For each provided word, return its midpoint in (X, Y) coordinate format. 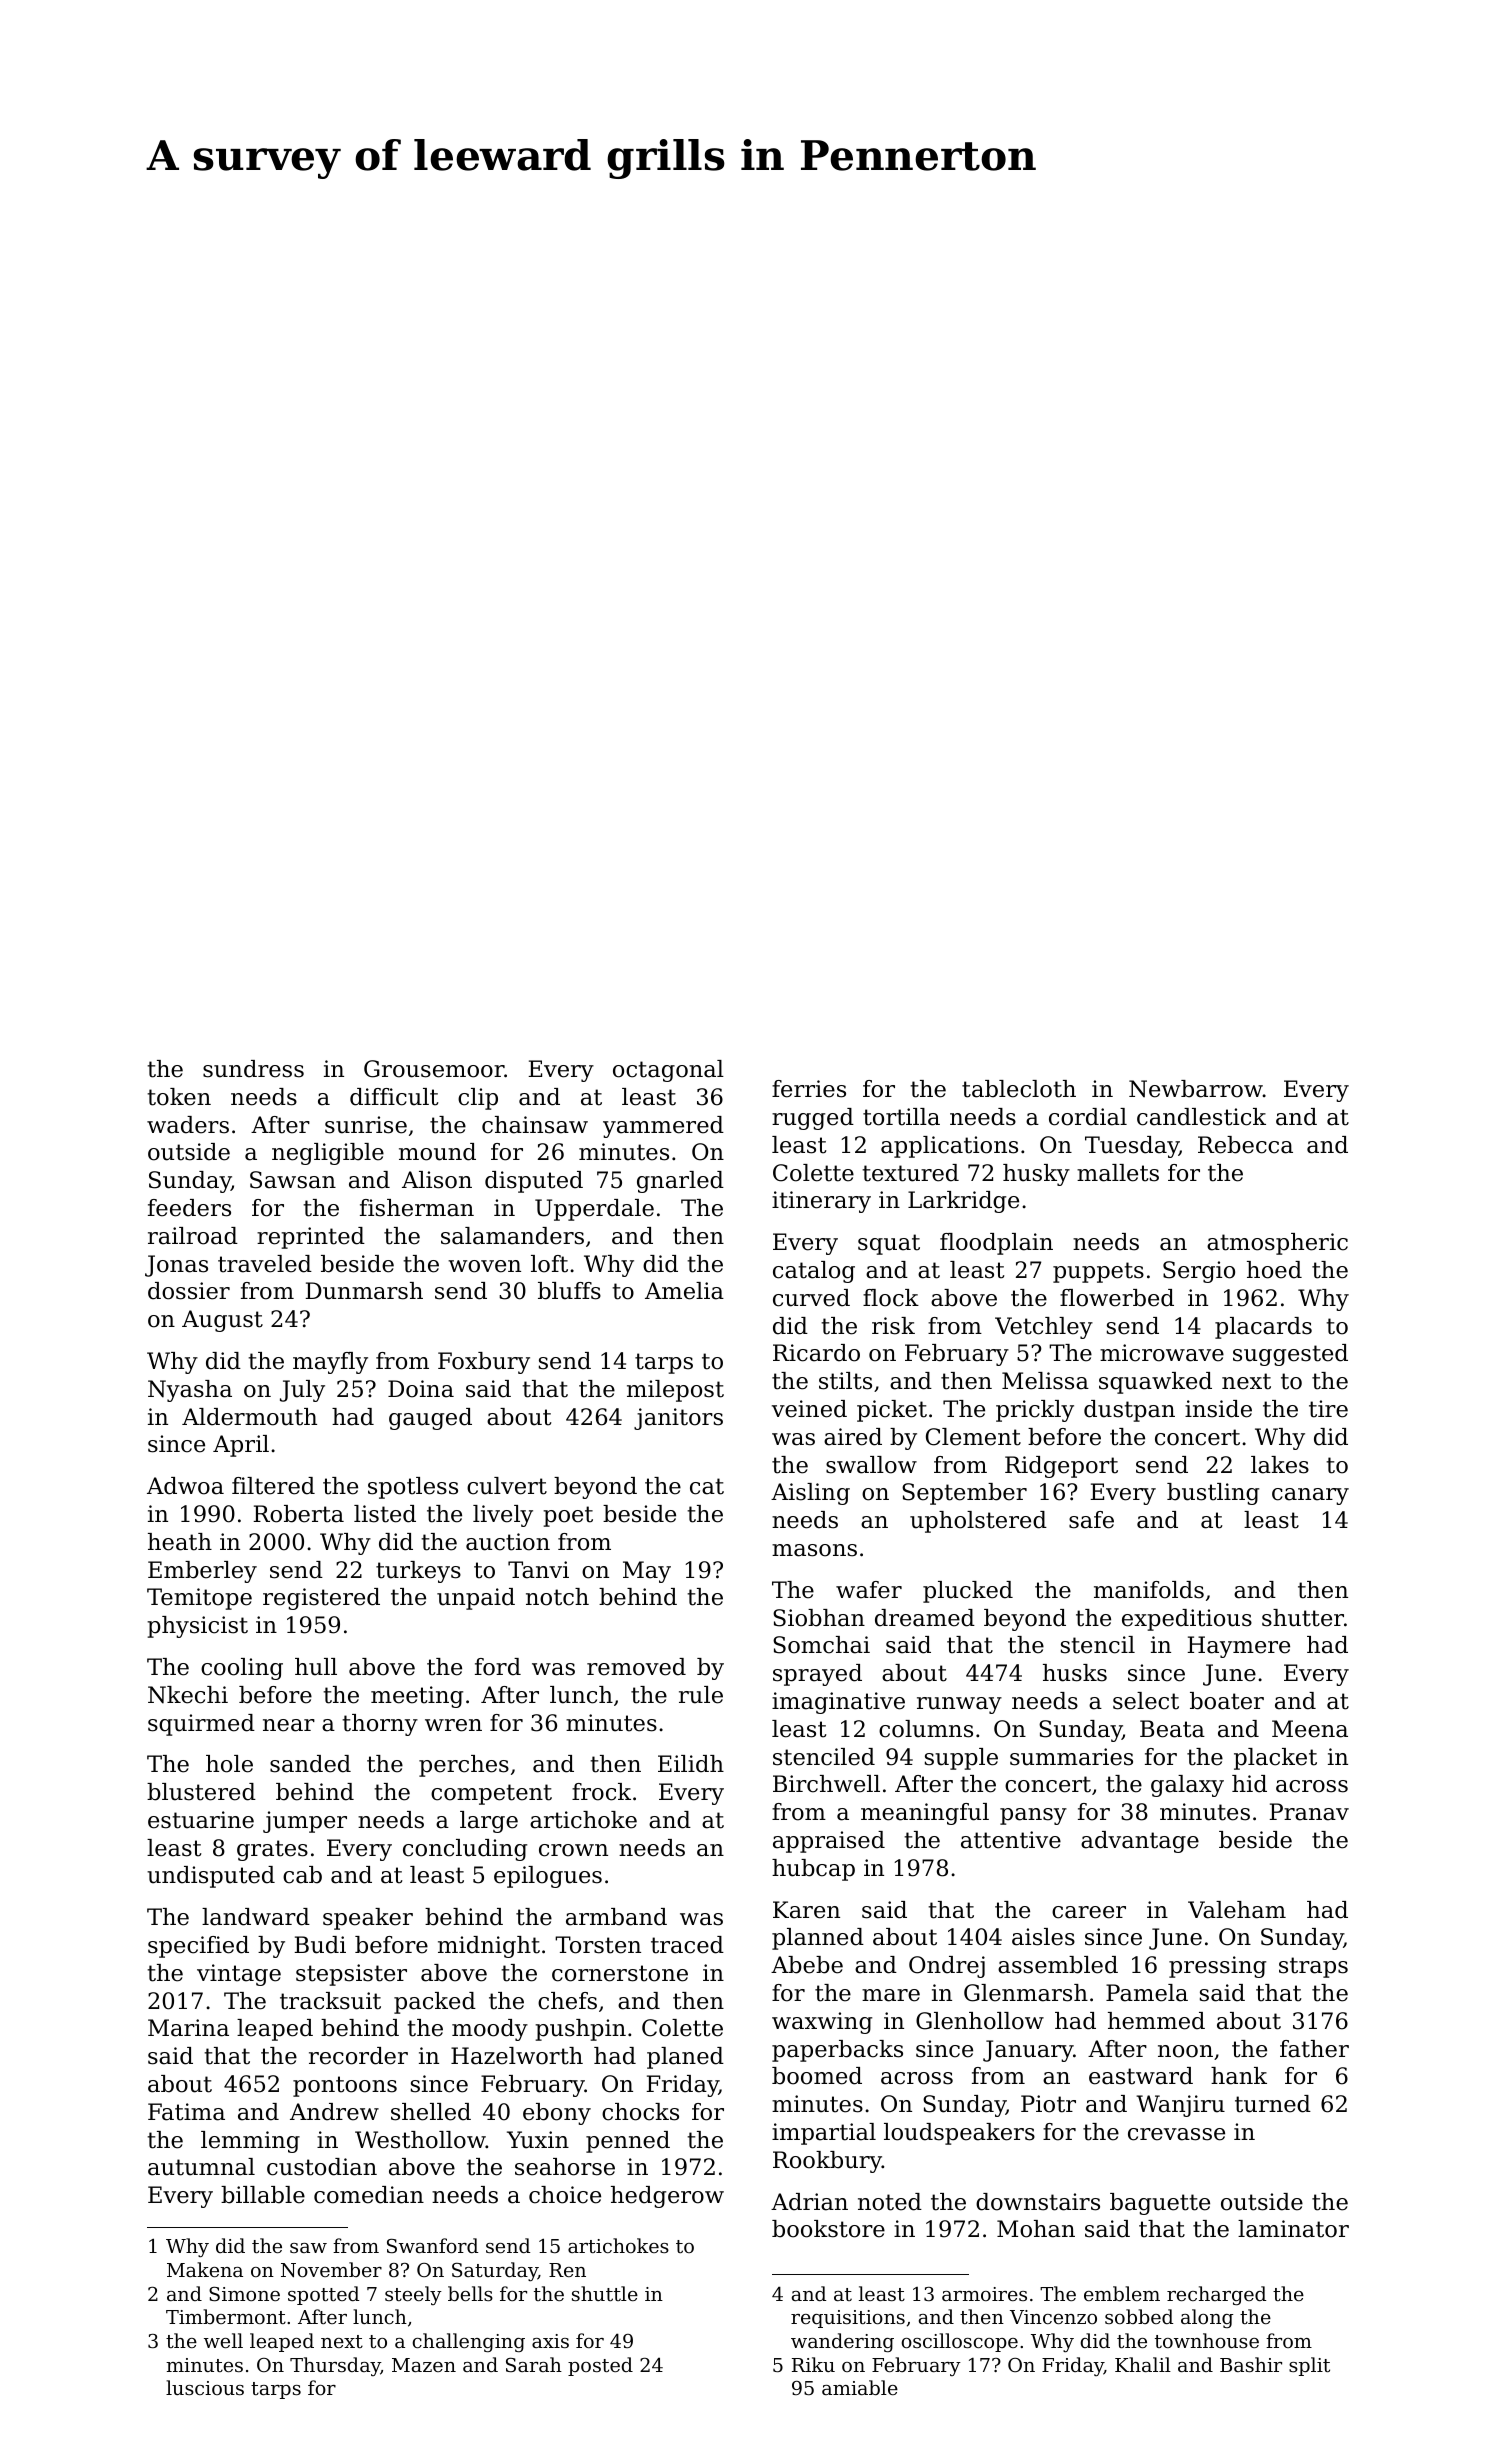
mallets (1118, 1173)
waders (188, 1125)
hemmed (1156, 2021)
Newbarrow (1196, 1089)
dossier (189, 1291)
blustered (201, 1792)
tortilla (901, 1117)
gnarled (680, 1182)
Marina (188, 2028)
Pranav (1309, 1812)
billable (263, 2195)
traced (687, 1945)
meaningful (925, 1814)
